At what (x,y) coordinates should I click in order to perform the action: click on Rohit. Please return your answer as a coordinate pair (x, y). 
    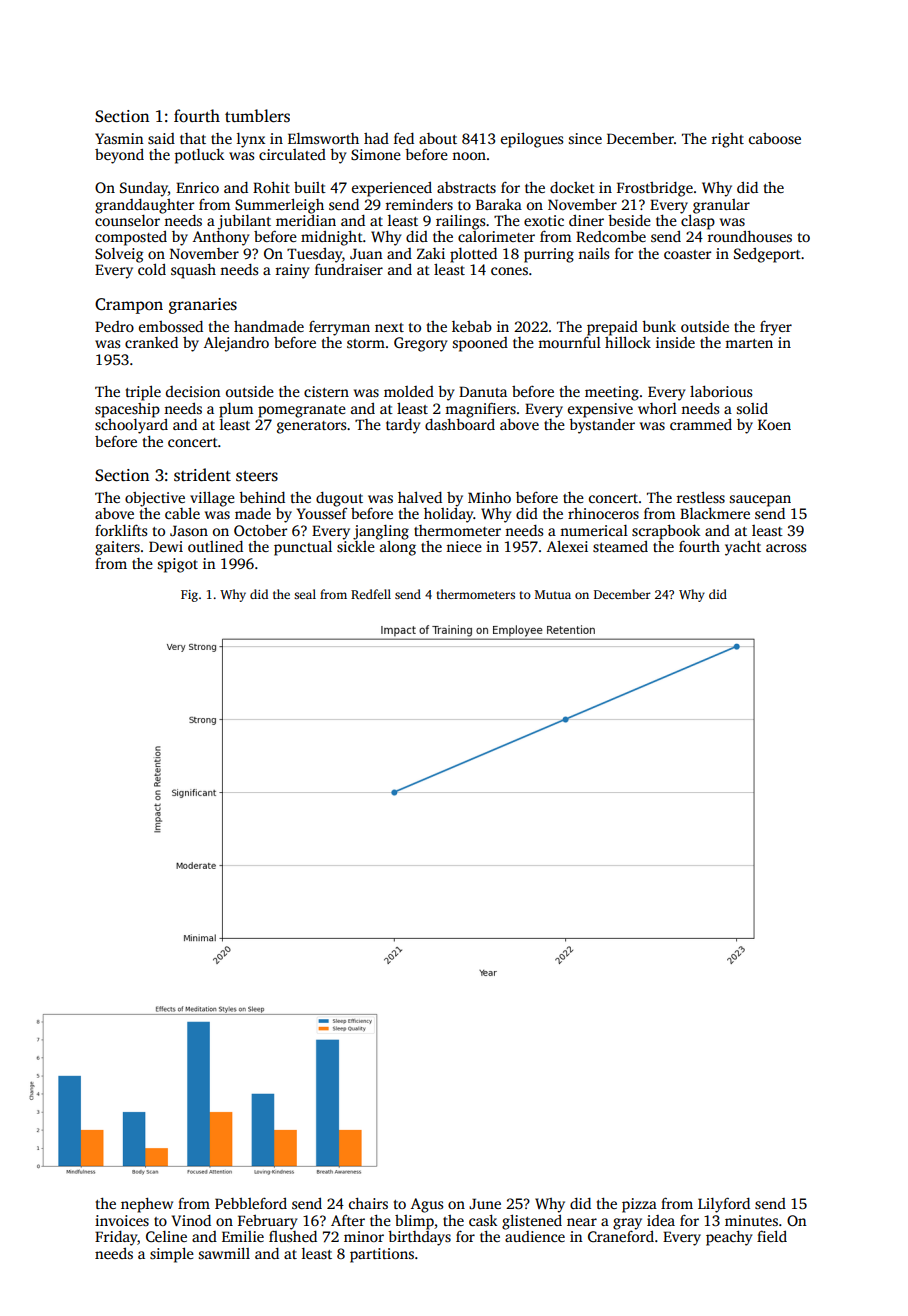
    Looking at the image, I should click on (271, 187).
